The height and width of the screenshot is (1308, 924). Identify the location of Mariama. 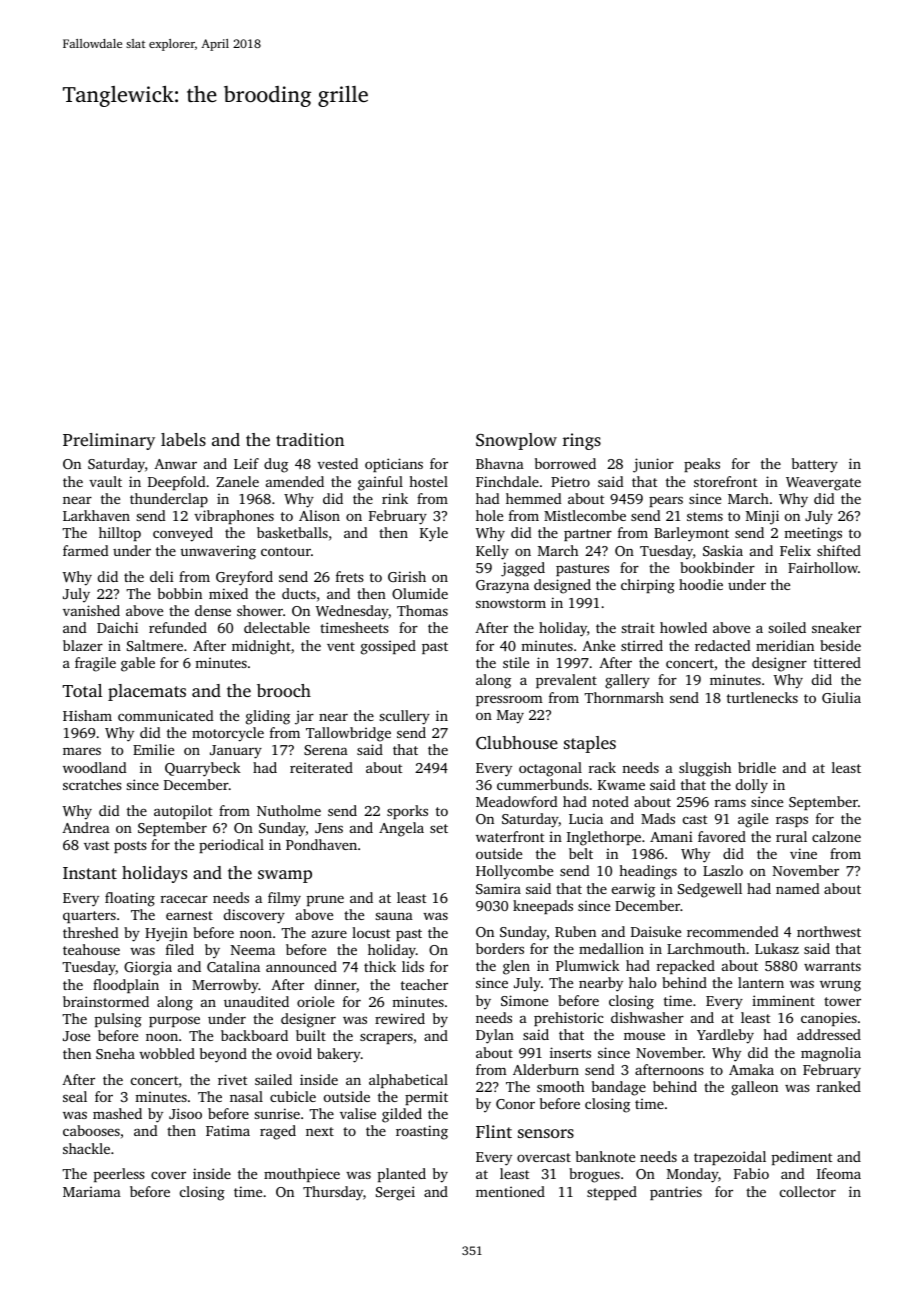
(92, 1191).
